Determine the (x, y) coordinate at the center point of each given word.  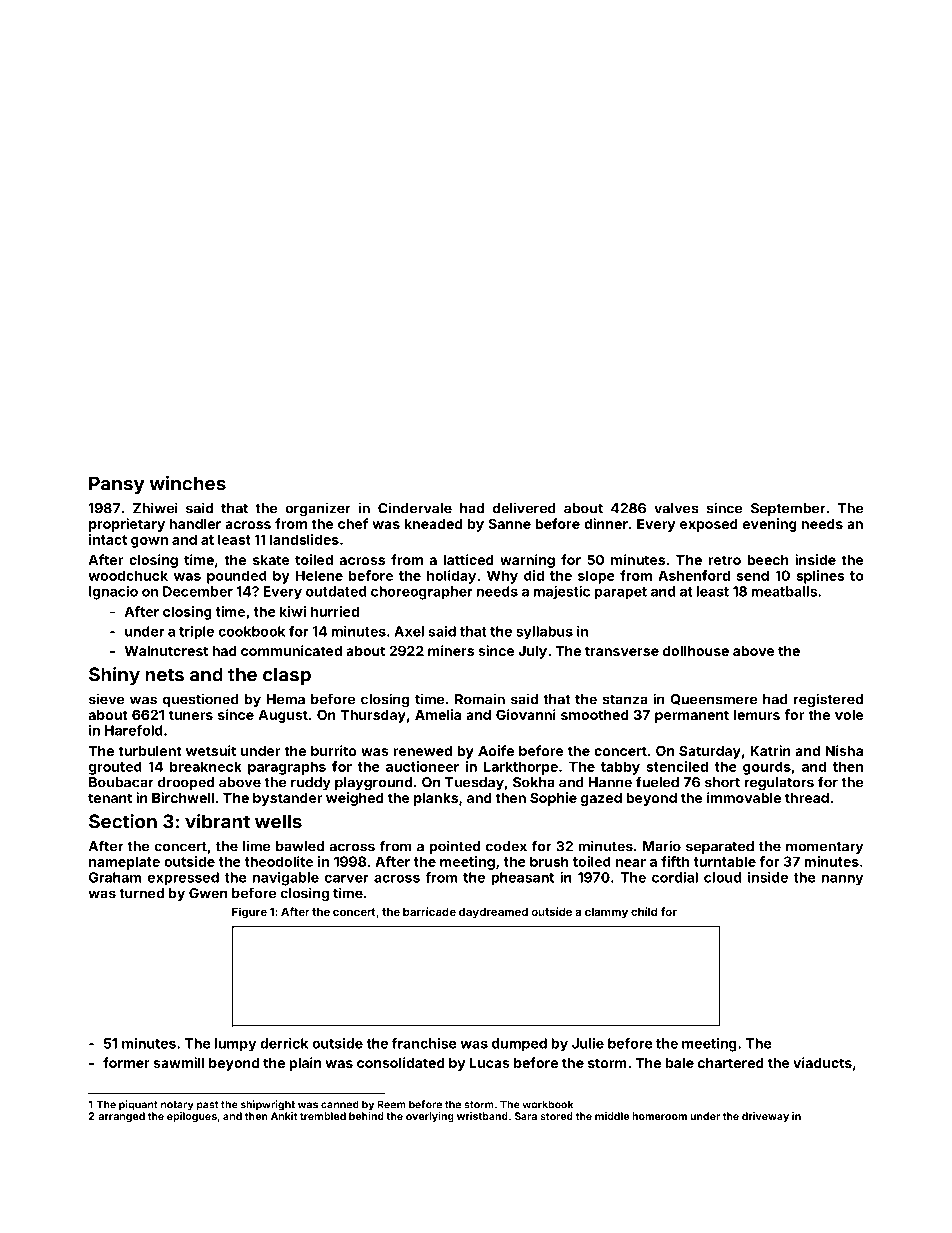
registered (828, 700)
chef (353, 523)
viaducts (822, 1062)
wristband (482, 1116)
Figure (249, 913)
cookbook (251, 631)
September (788, 509)
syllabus (544, 632)
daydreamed (493, 913)
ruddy (311, 783)
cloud (722, 877)
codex (506, 846)
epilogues (192, 1117)
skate (271, 560)
